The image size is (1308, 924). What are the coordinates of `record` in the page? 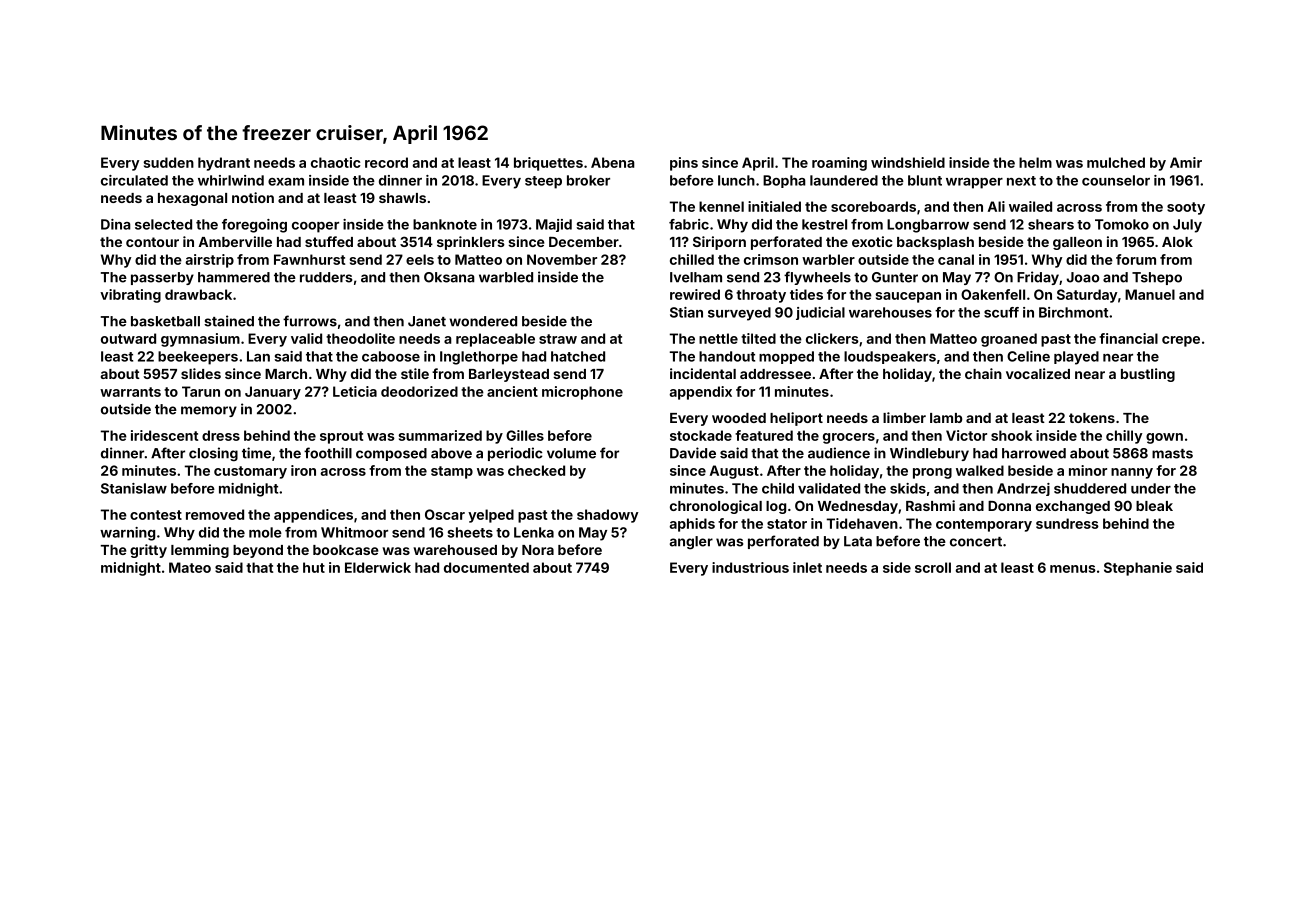 It's located at (386, 162).
